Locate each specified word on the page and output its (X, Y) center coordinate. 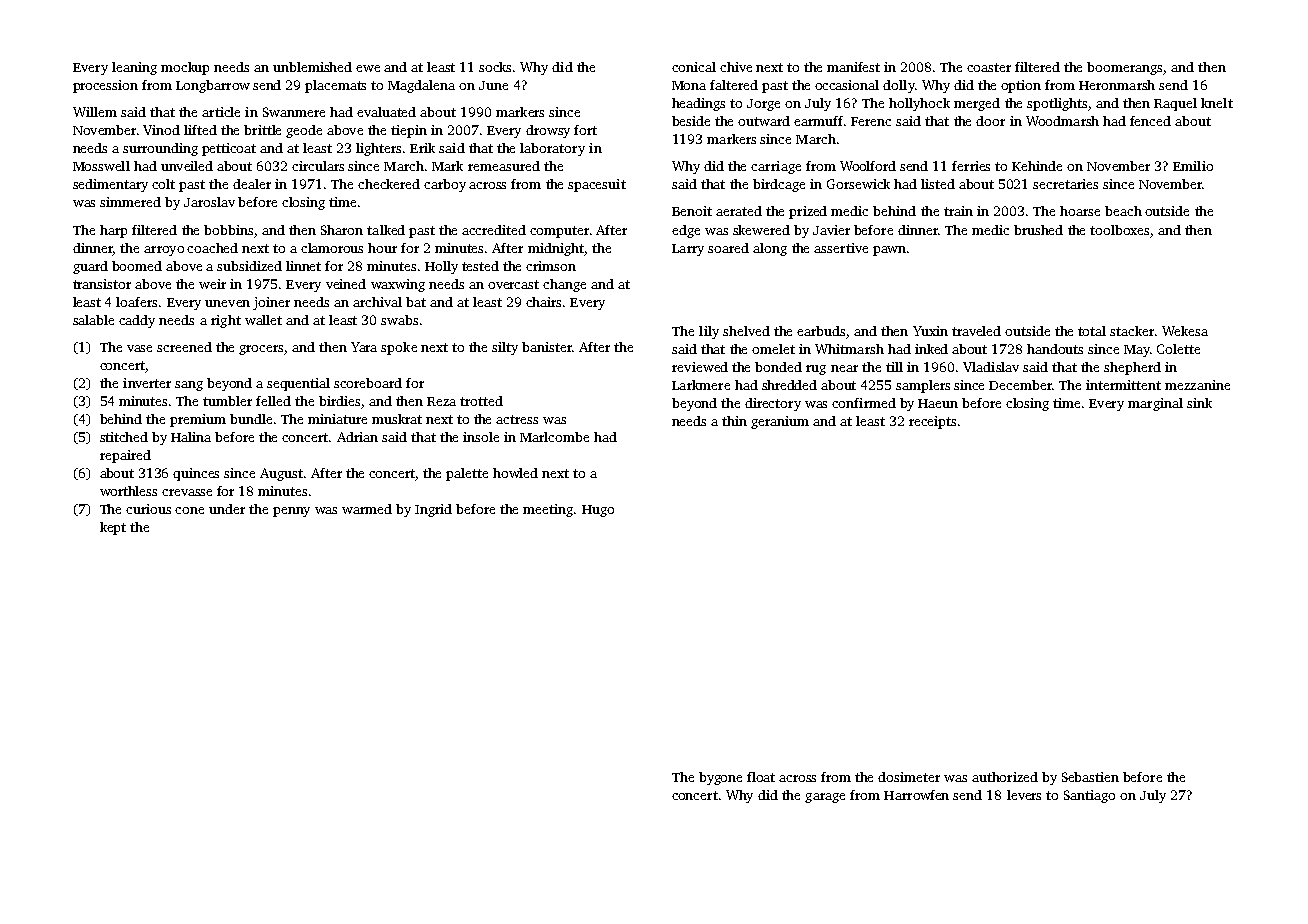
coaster (989, 67)
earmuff (818, 121)
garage (825, 798)
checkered (389, 184)
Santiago (1089, 796)
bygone (720, 778)
